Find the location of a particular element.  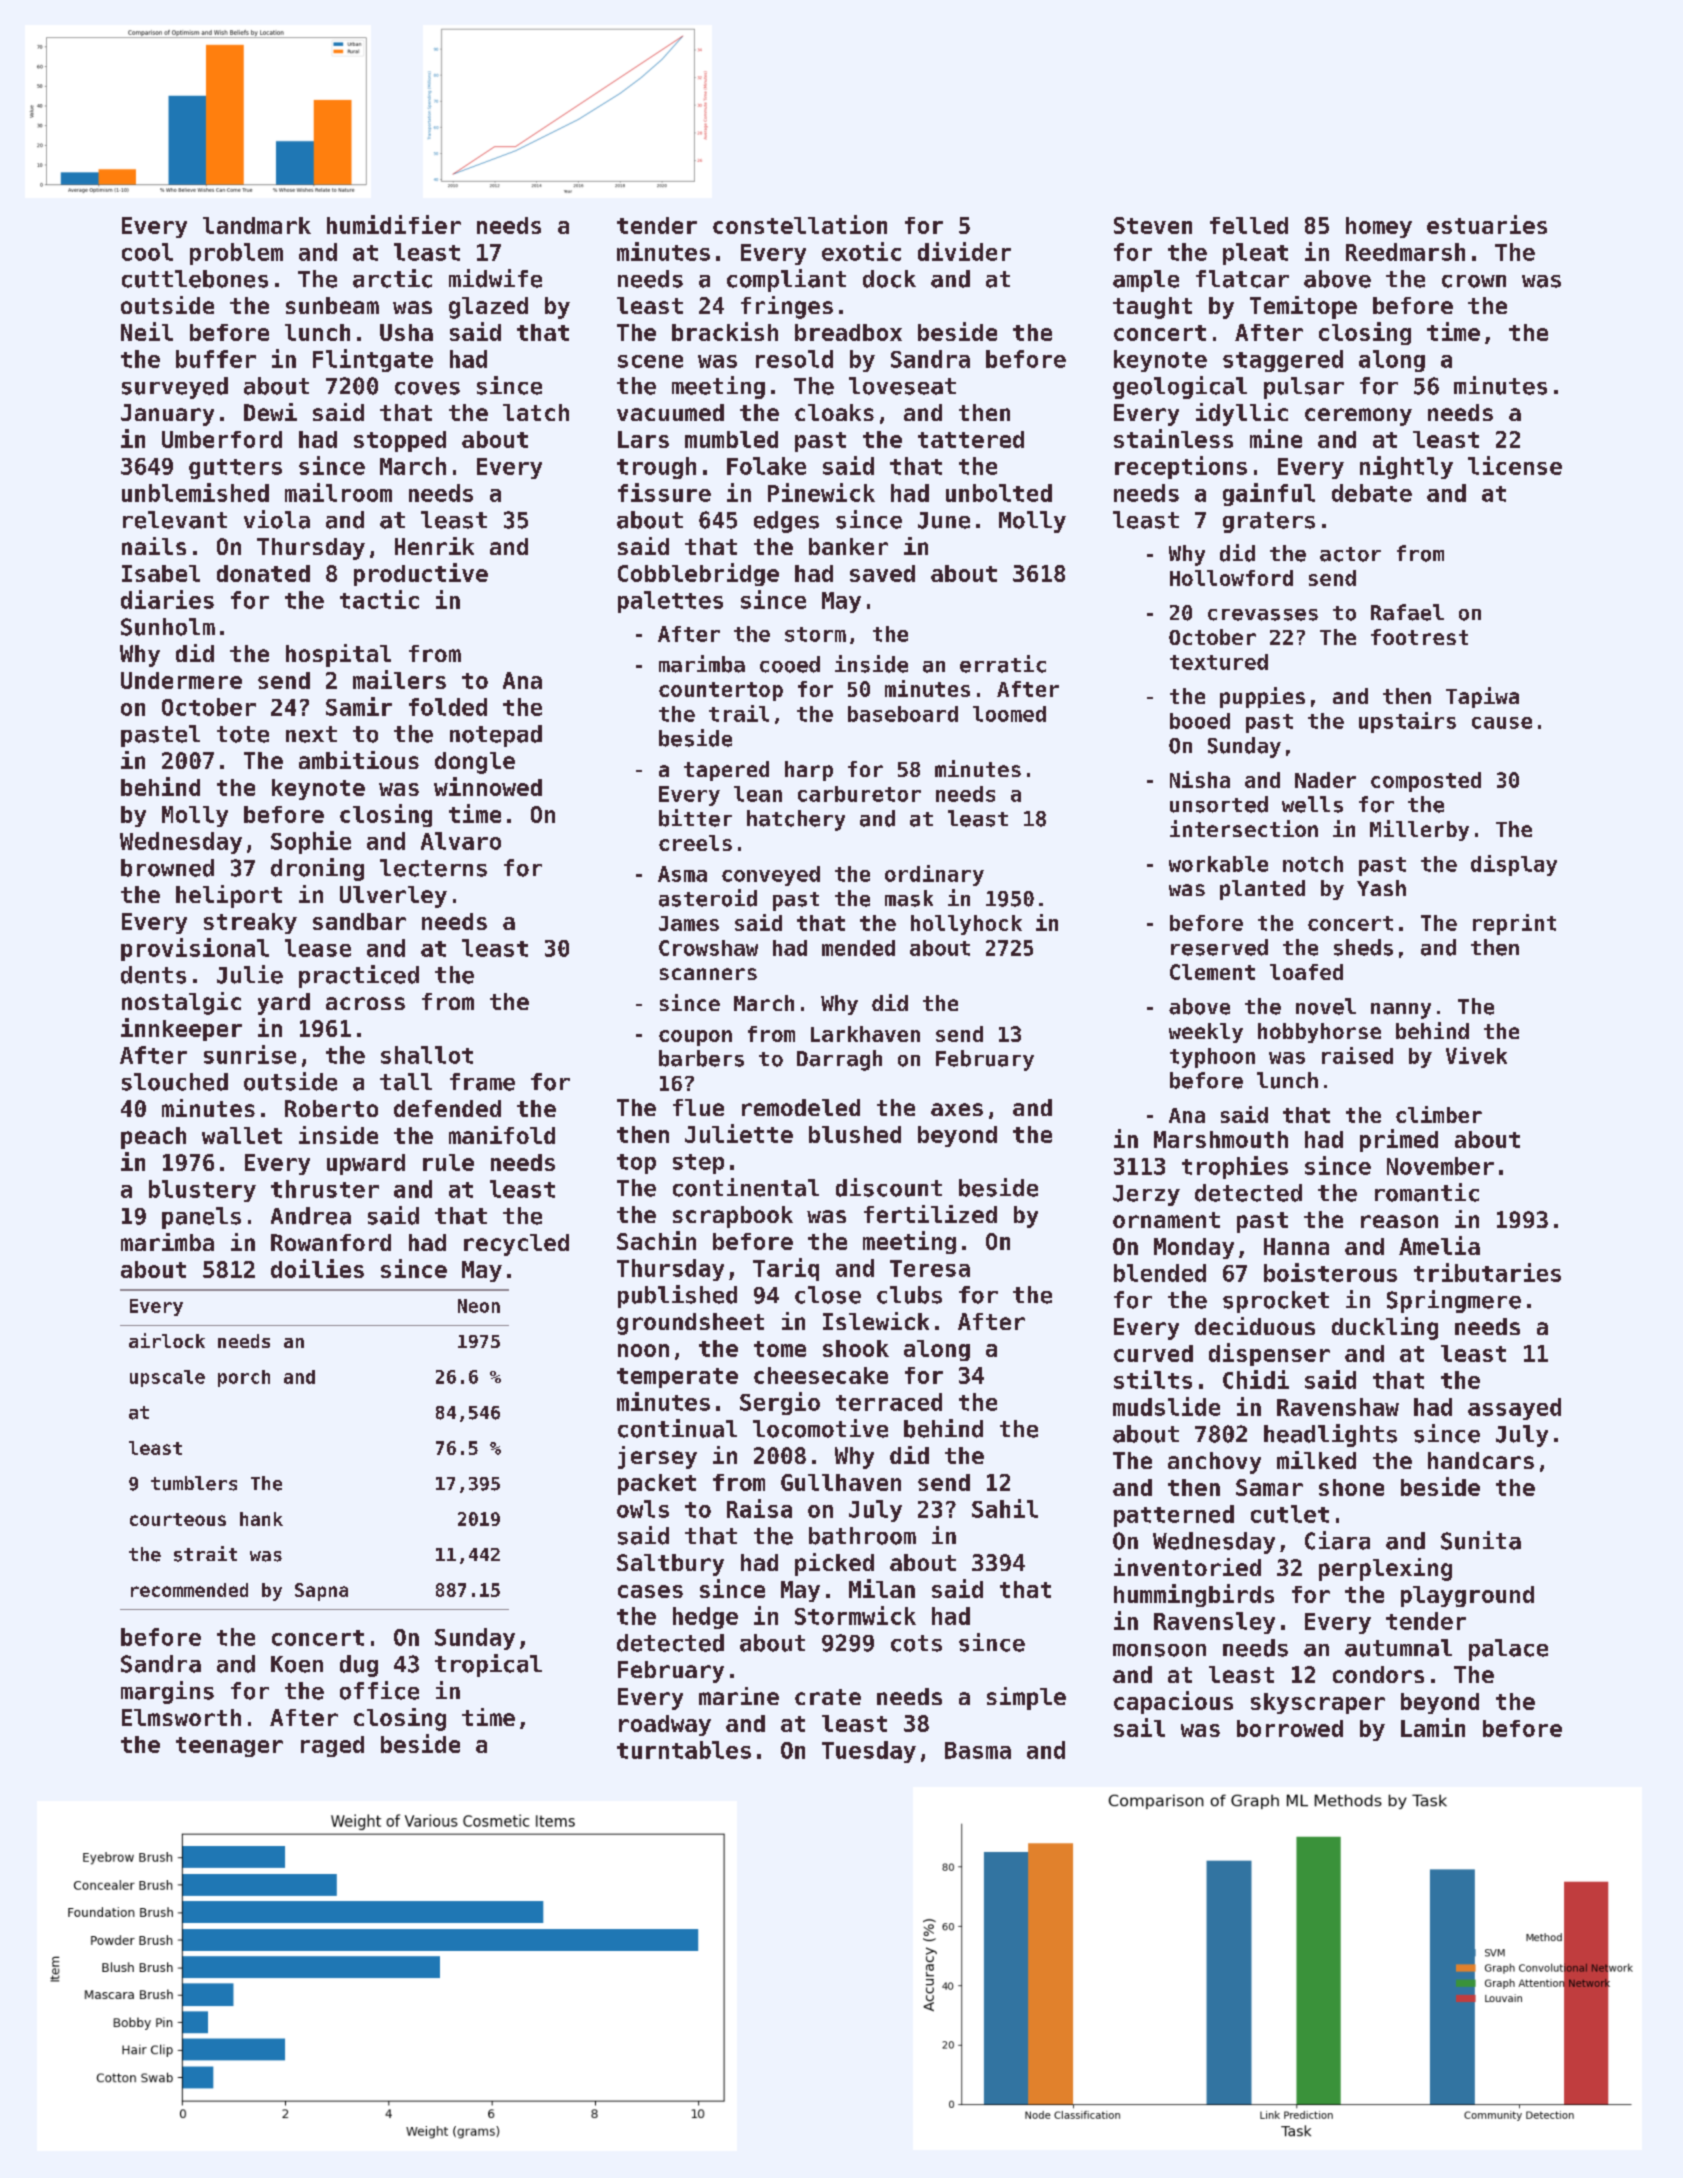

license is located at coordinates (1515, 465).
